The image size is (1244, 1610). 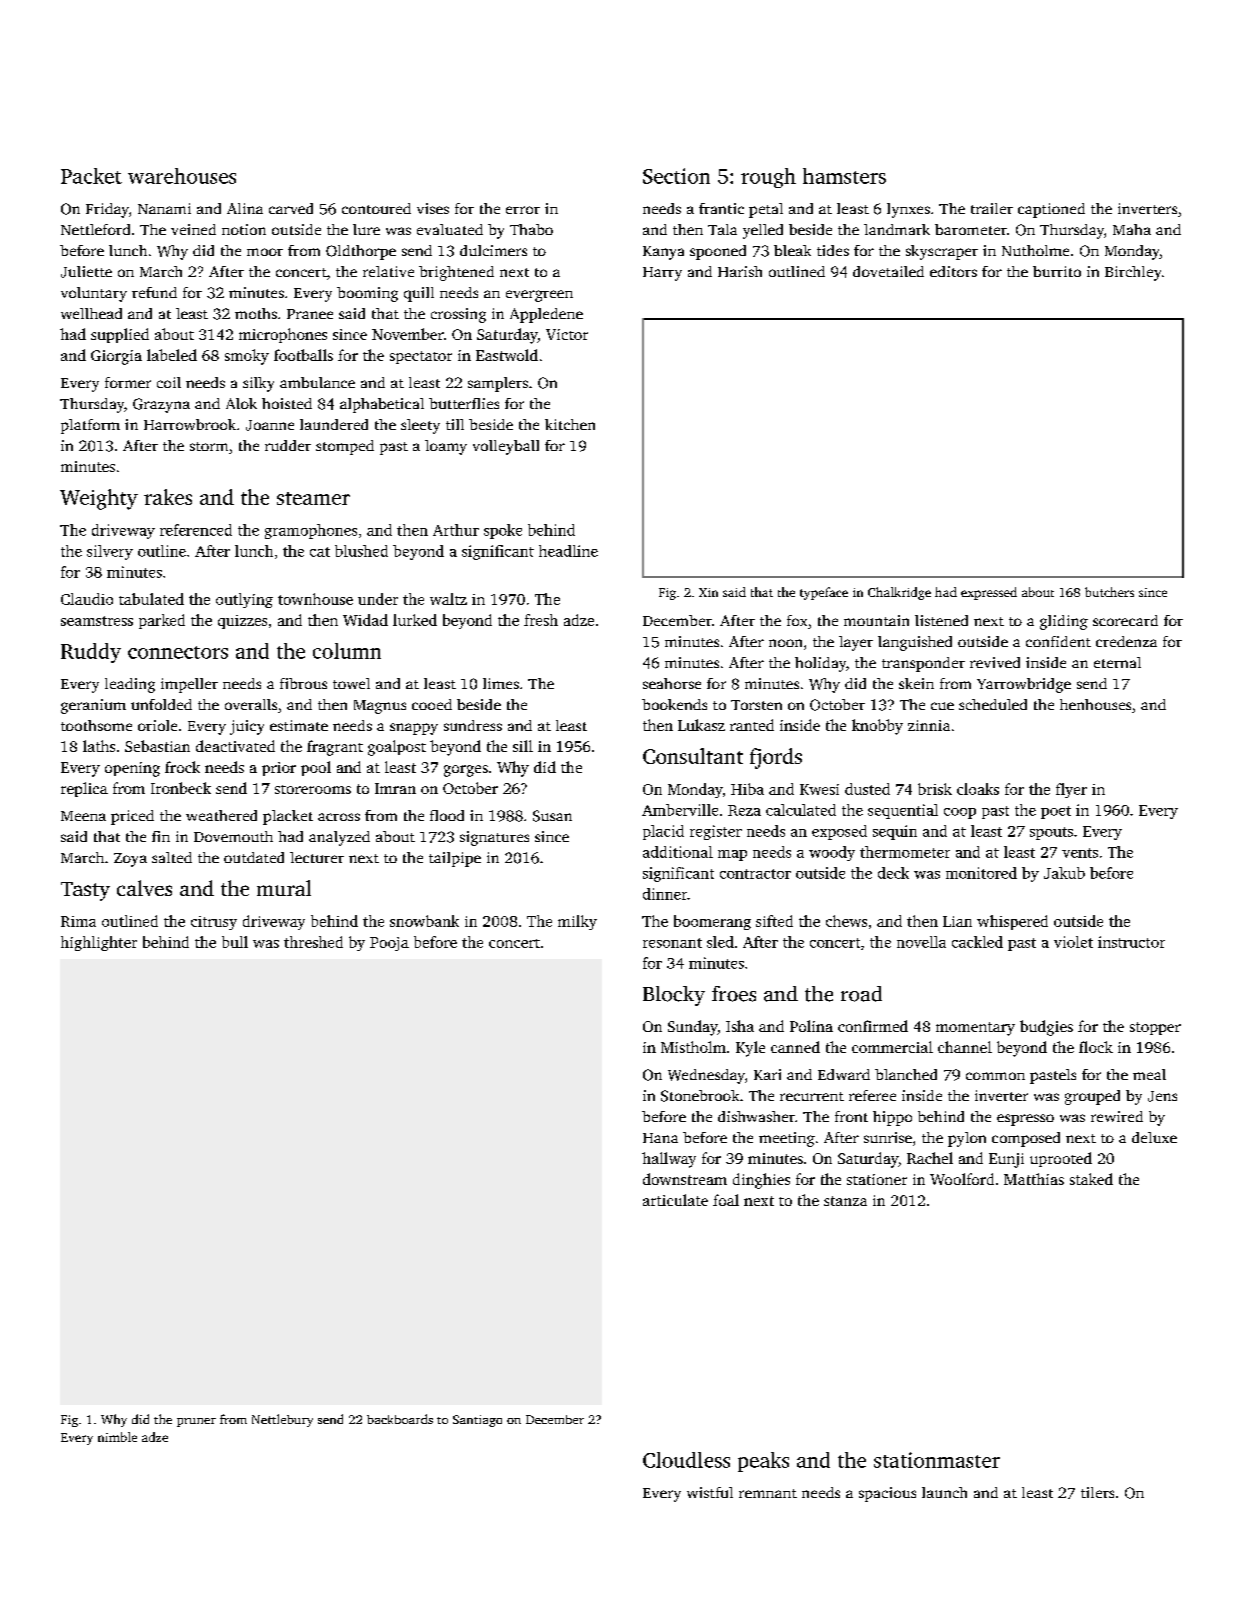 I want to click on hamsters, so click(x=844, y=176).
